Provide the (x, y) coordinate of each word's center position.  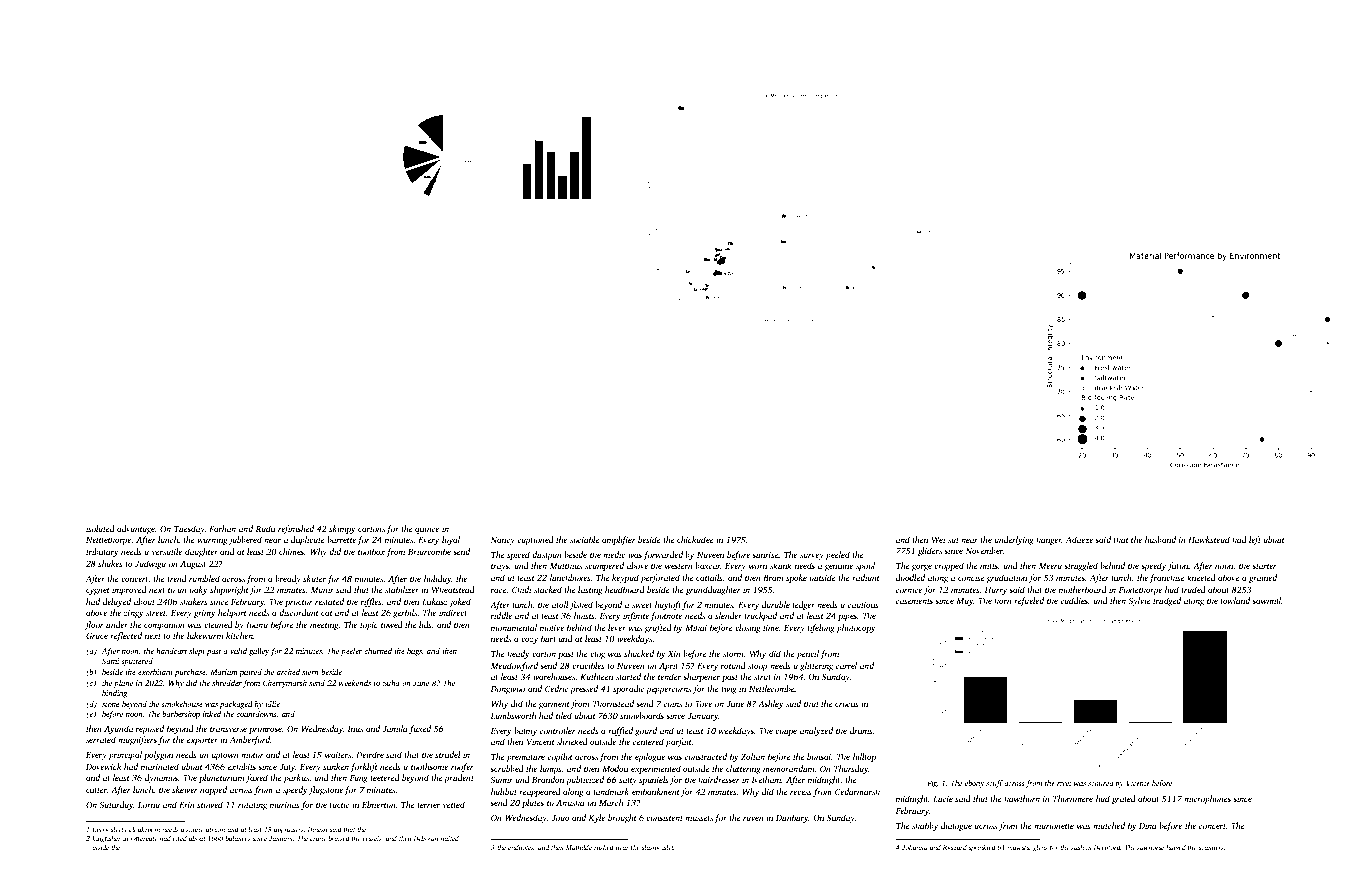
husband (1160, 539)
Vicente (1138, 783)
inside (100, 847)
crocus (846, 704)
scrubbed (507, 768)
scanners (1211, 848)
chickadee (695, 539)
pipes (847, 617)
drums (861, 730)
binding (115, 694)
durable (776, 604)
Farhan (222, 528)
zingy (134, 614)
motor (252, 755)
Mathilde (579, 847)
